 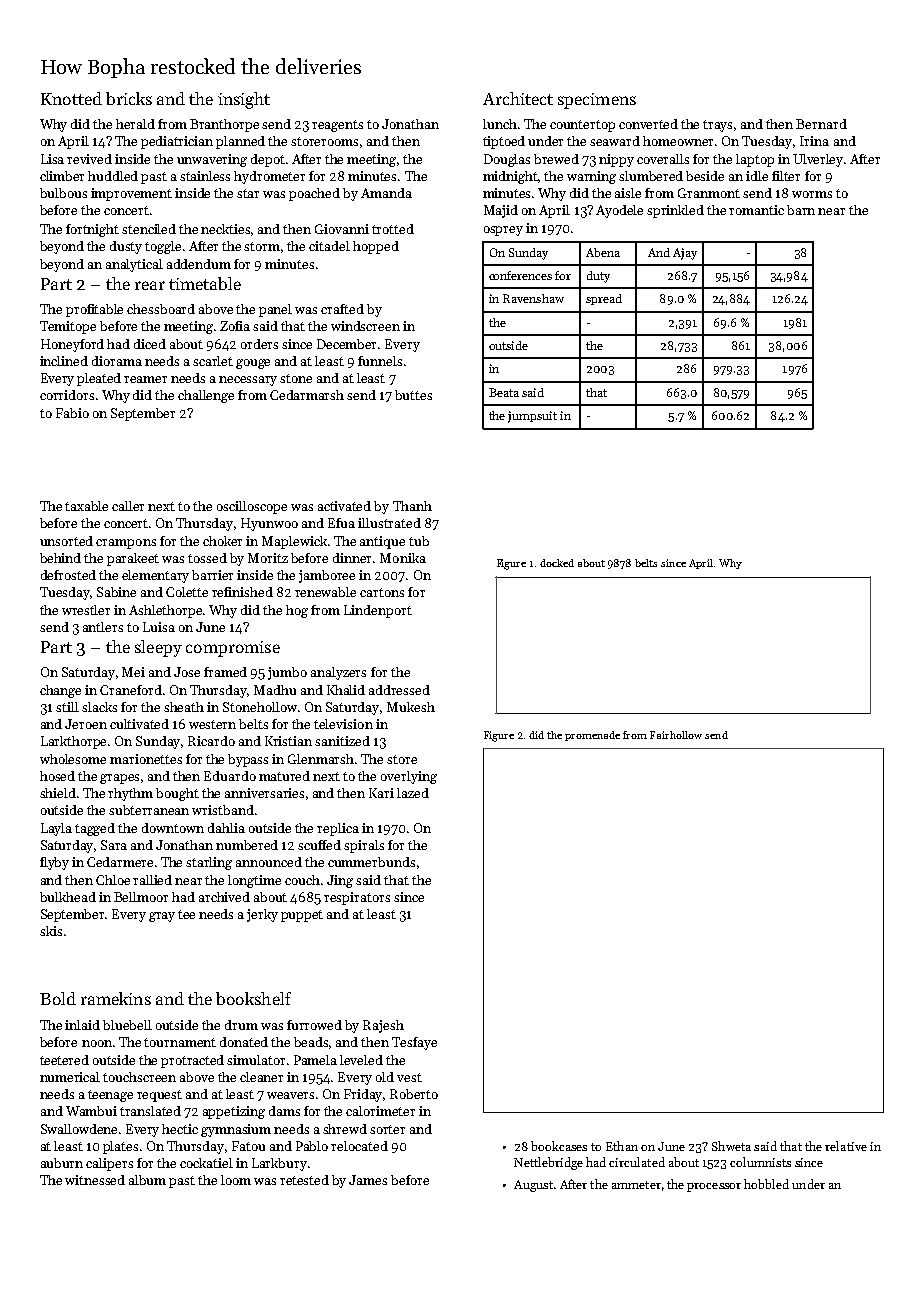 What do you see at coordinates (368, 1180) in the screenshot?
I see `James` at bounding box center [368, 1180].
